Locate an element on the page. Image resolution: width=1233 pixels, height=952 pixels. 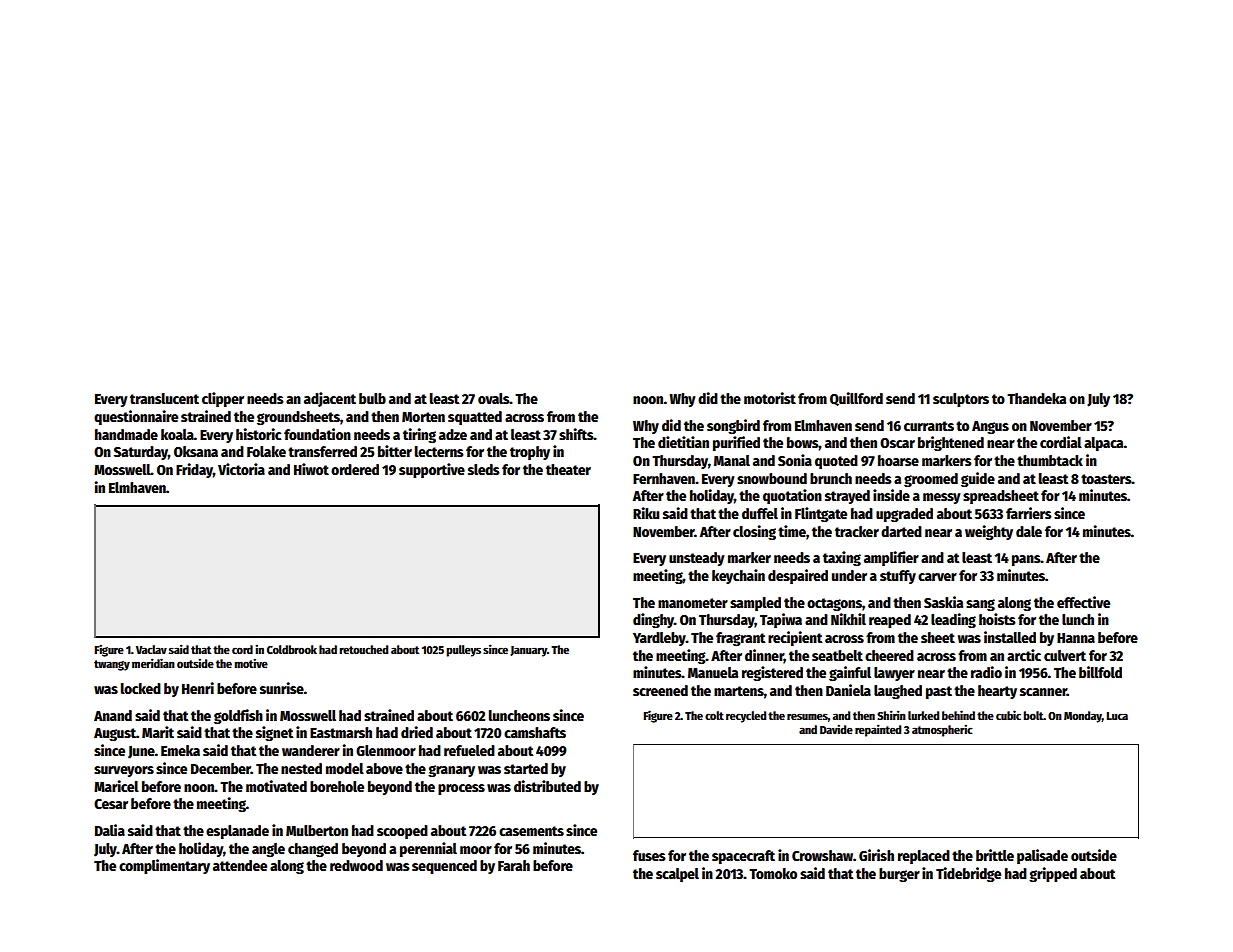
adjacent is located at coordinates (330, 399).
